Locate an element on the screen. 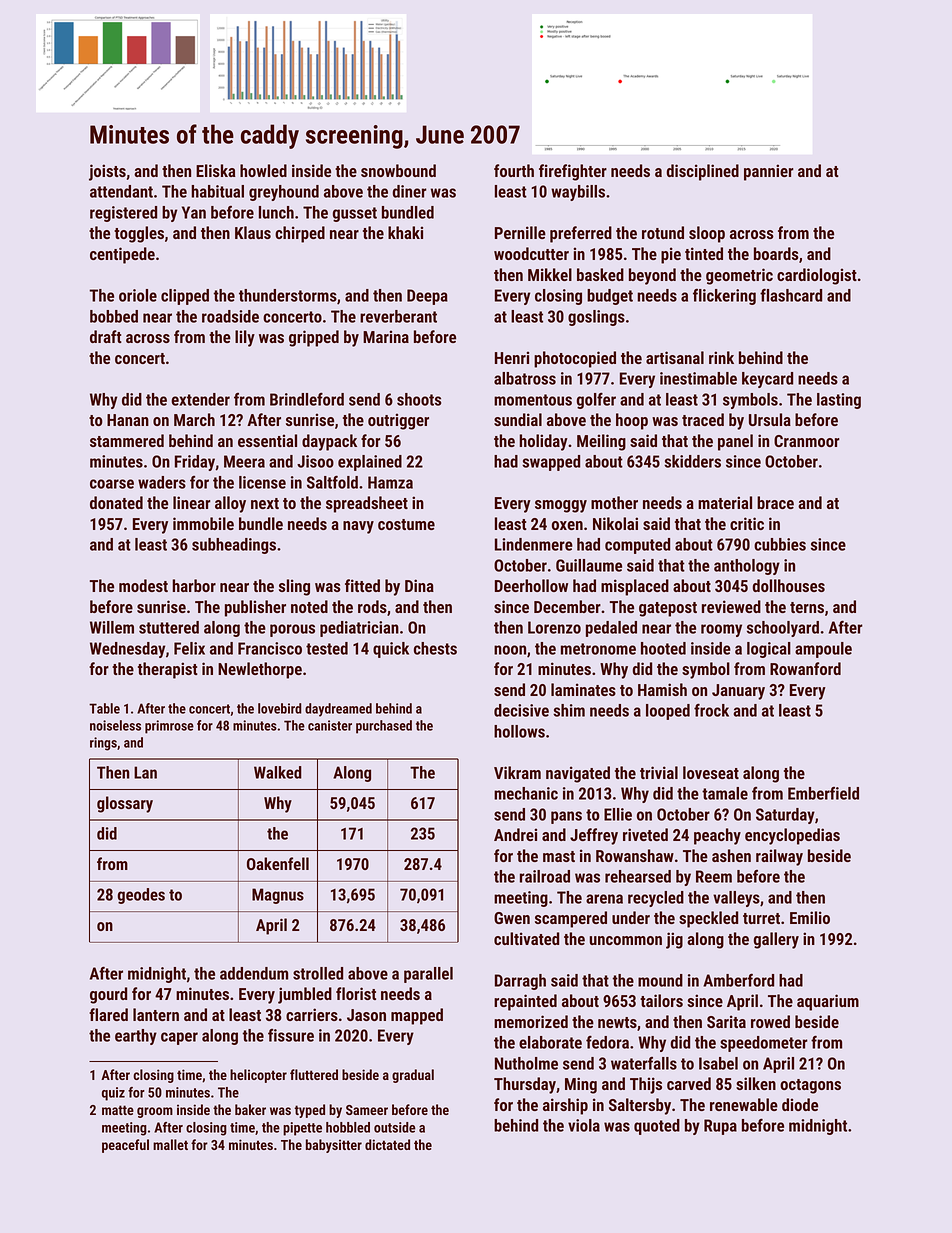 This screenshot has width=952, height=1233. Meiling is located at coordinates (601, 442).
